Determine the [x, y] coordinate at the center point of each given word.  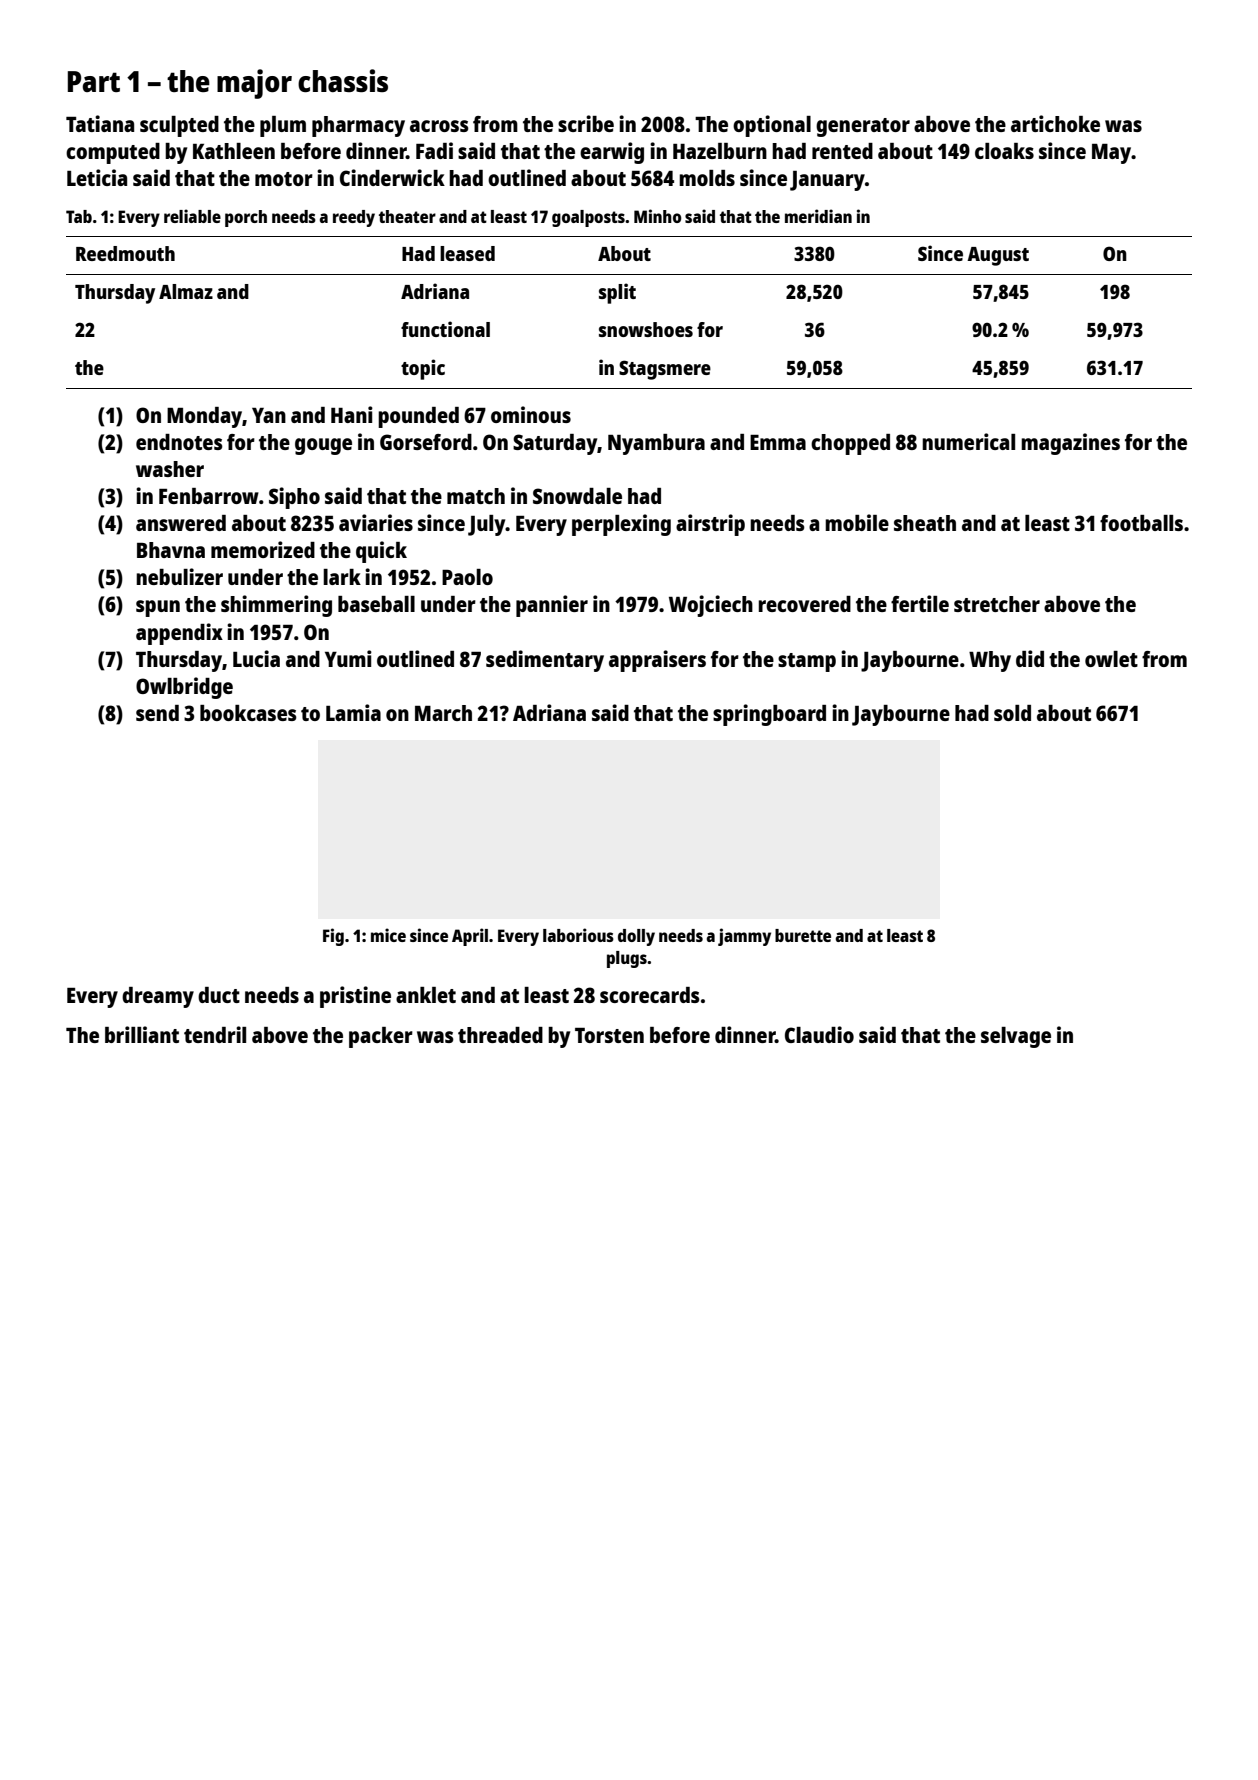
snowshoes [646, 329]
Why [990, 661]
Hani [352, 414]
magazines [1070, 444]
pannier [552, 606]
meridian [818, 216]
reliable [192, 216]
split [617, 293]
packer [381, 1037]
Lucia [256, 658]
